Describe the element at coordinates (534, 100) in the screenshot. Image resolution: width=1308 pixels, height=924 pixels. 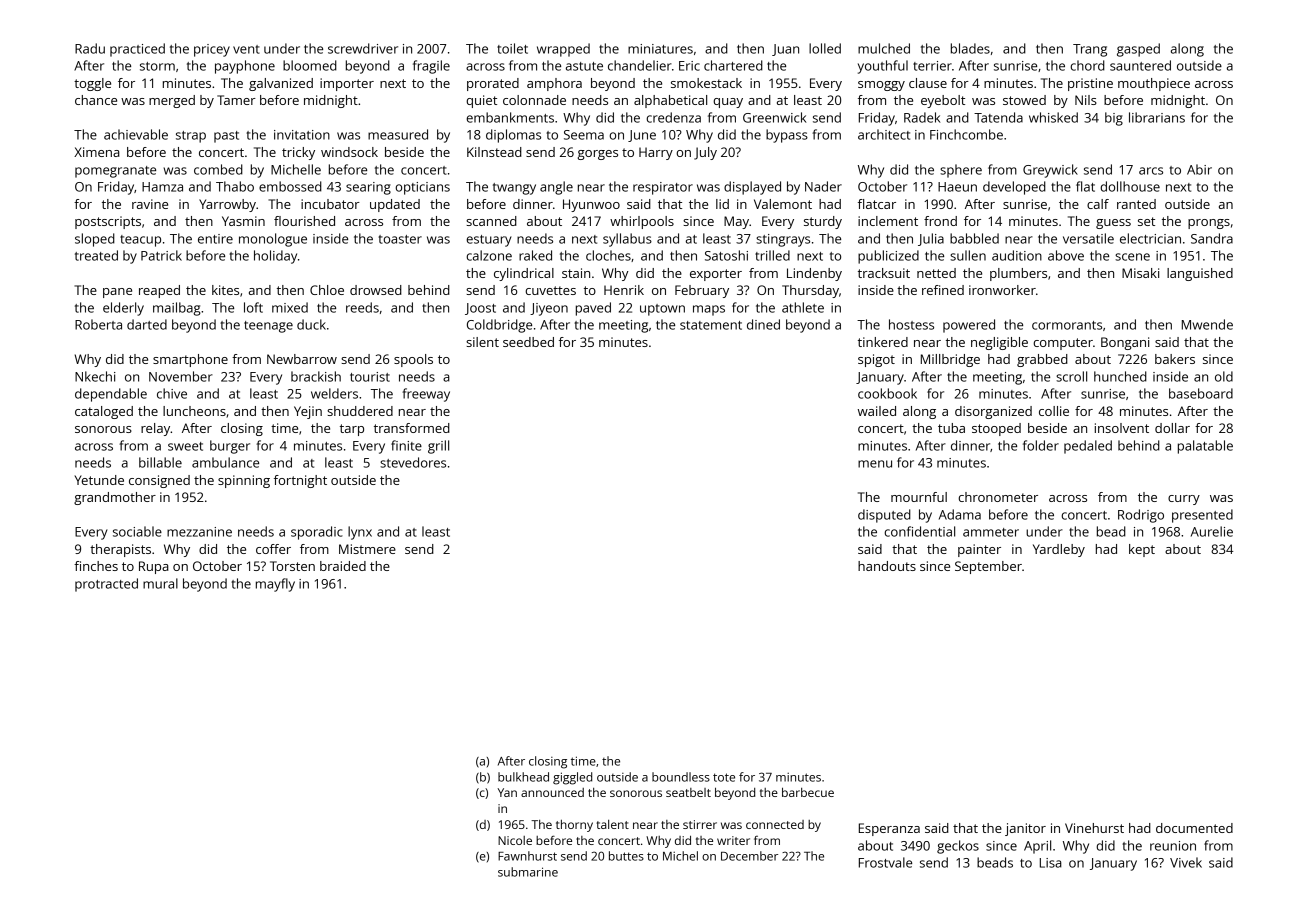
I see `colonnade` at that location.
